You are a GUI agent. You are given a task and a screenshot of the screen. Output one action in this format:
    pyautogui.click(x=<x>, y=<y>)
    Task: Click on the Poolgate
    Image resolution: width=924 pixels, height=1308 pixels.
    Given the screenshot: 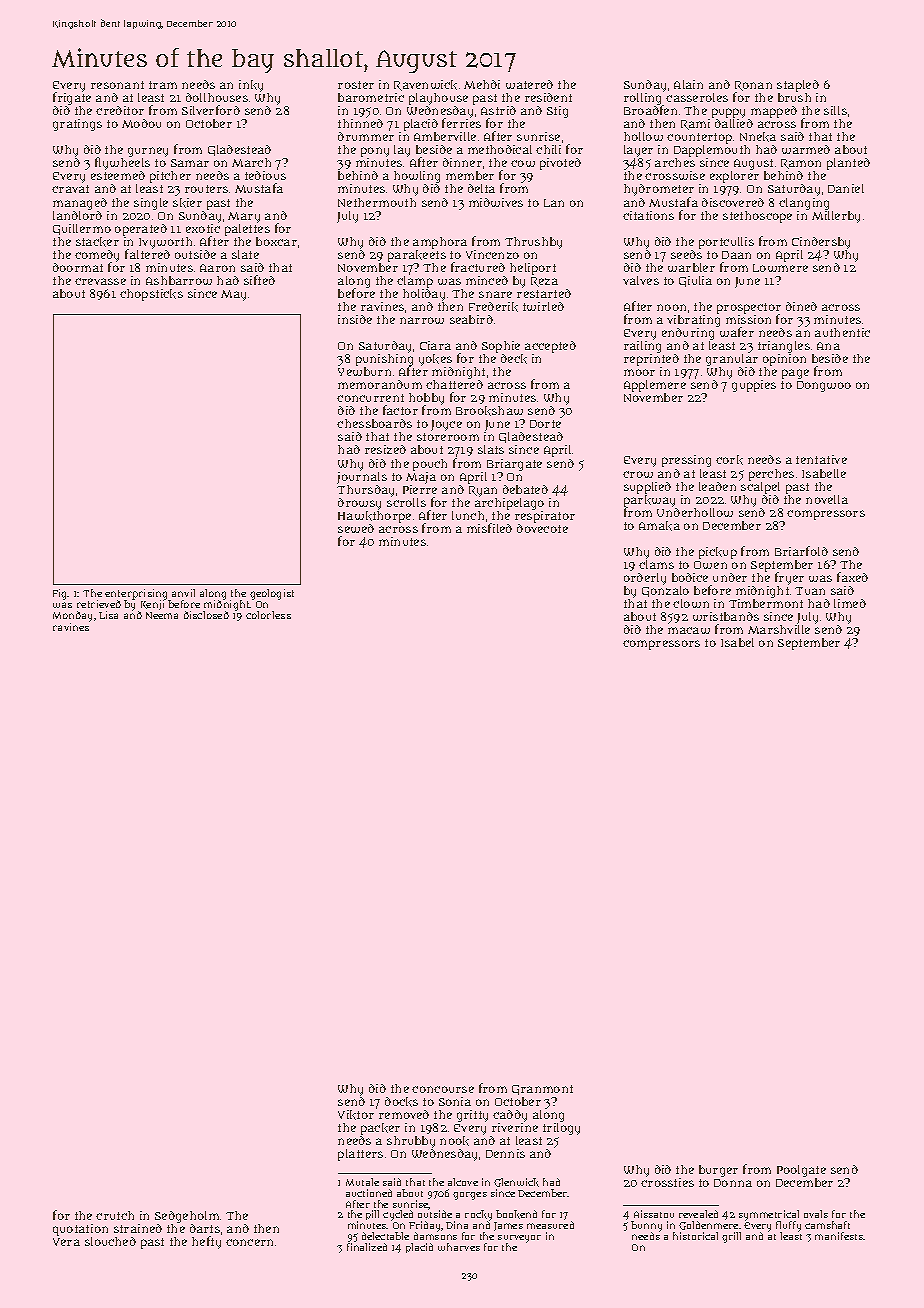 What is the action you would take?
    pyautogui.click(x=801, y=1171)
